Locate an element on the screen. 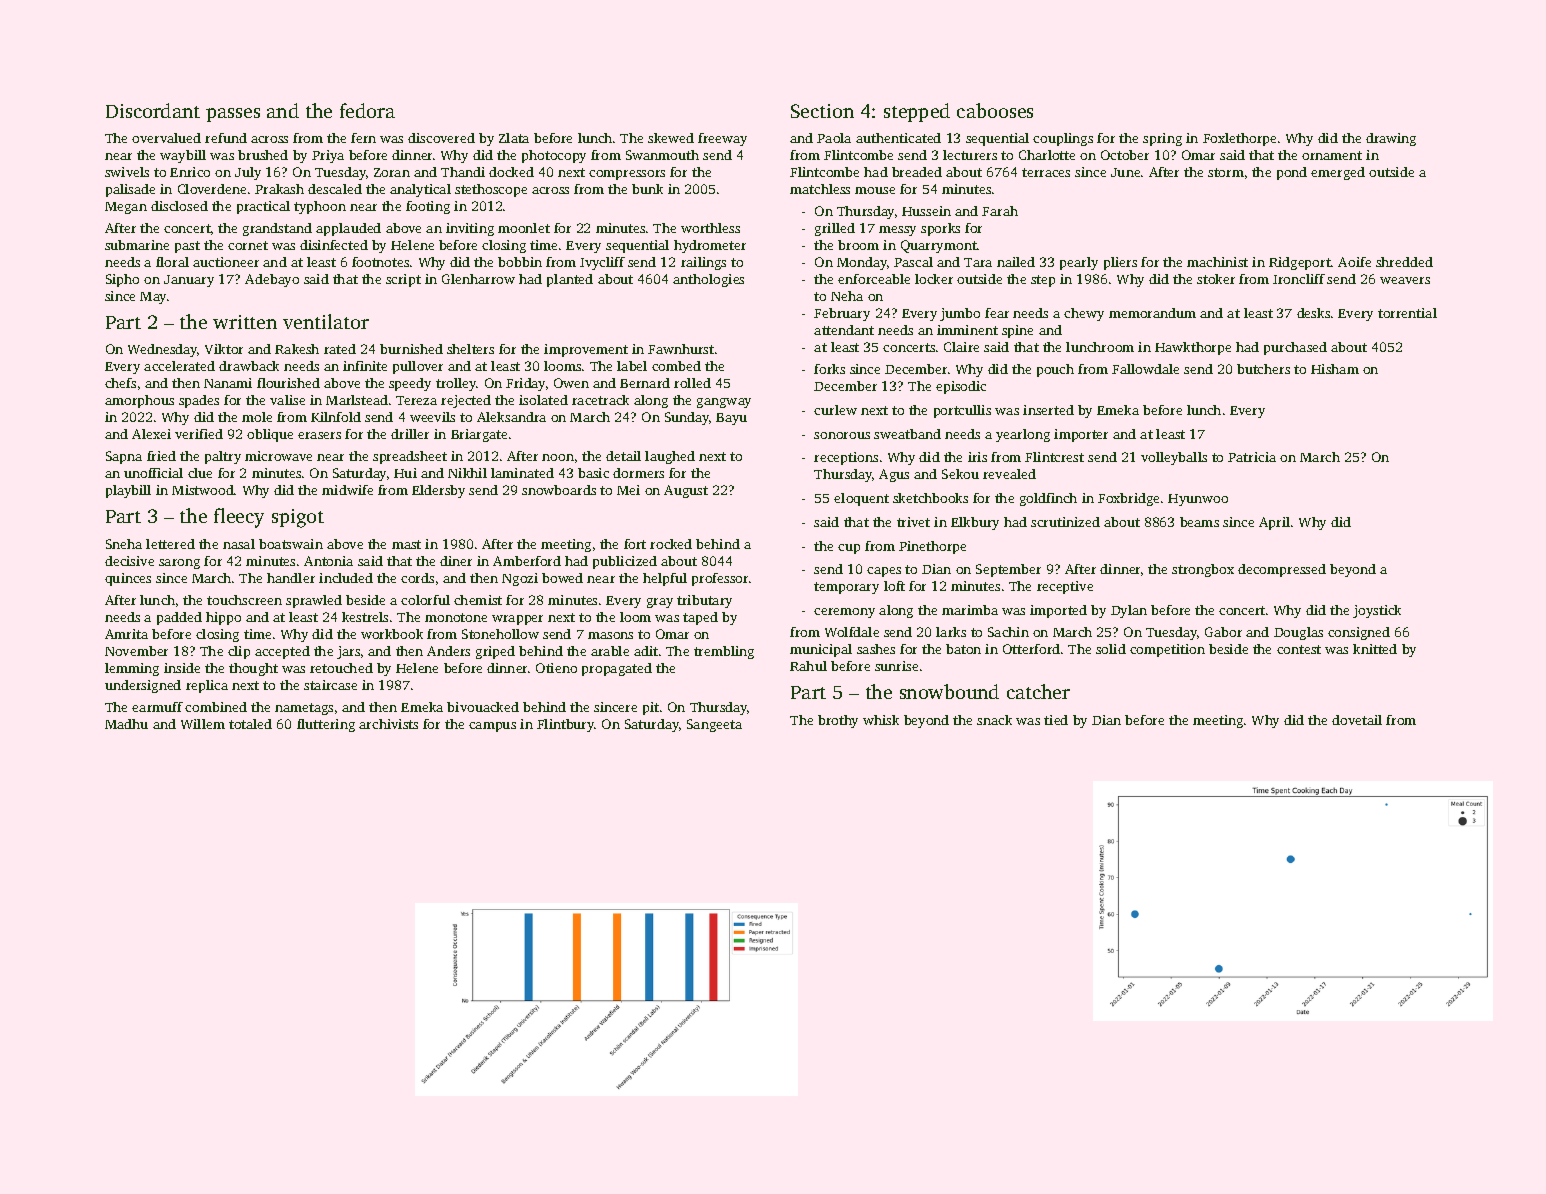 The height and width of the screenshot is (1194, 1546). decompressed is located at coordinates (1282, 570).
